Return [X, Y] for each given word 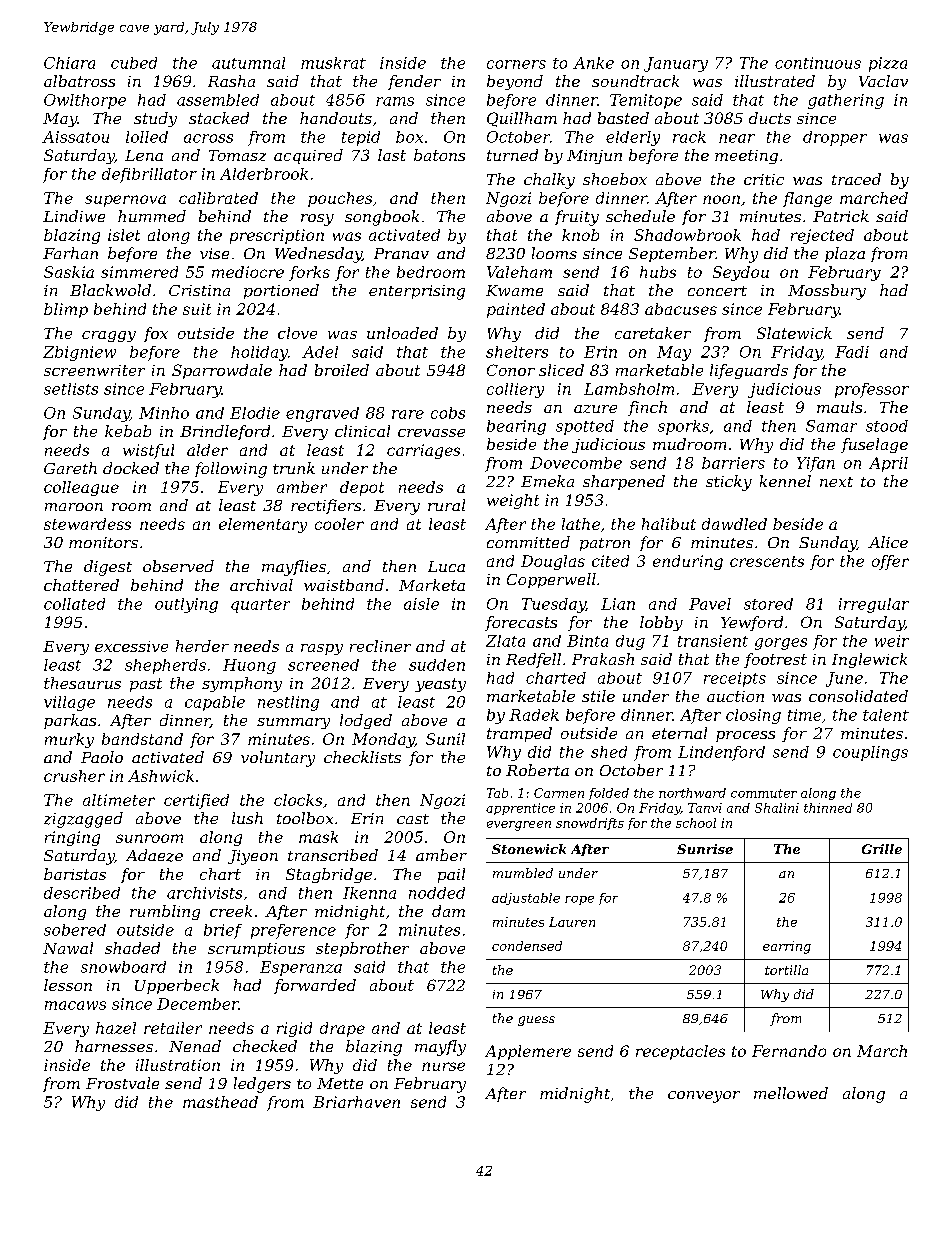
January [676, 64]
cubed [134, 63]
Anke [593, 63]
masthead [220, 1102]
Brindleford [225, 432]
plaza [845, 254]
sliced [561, 370]
